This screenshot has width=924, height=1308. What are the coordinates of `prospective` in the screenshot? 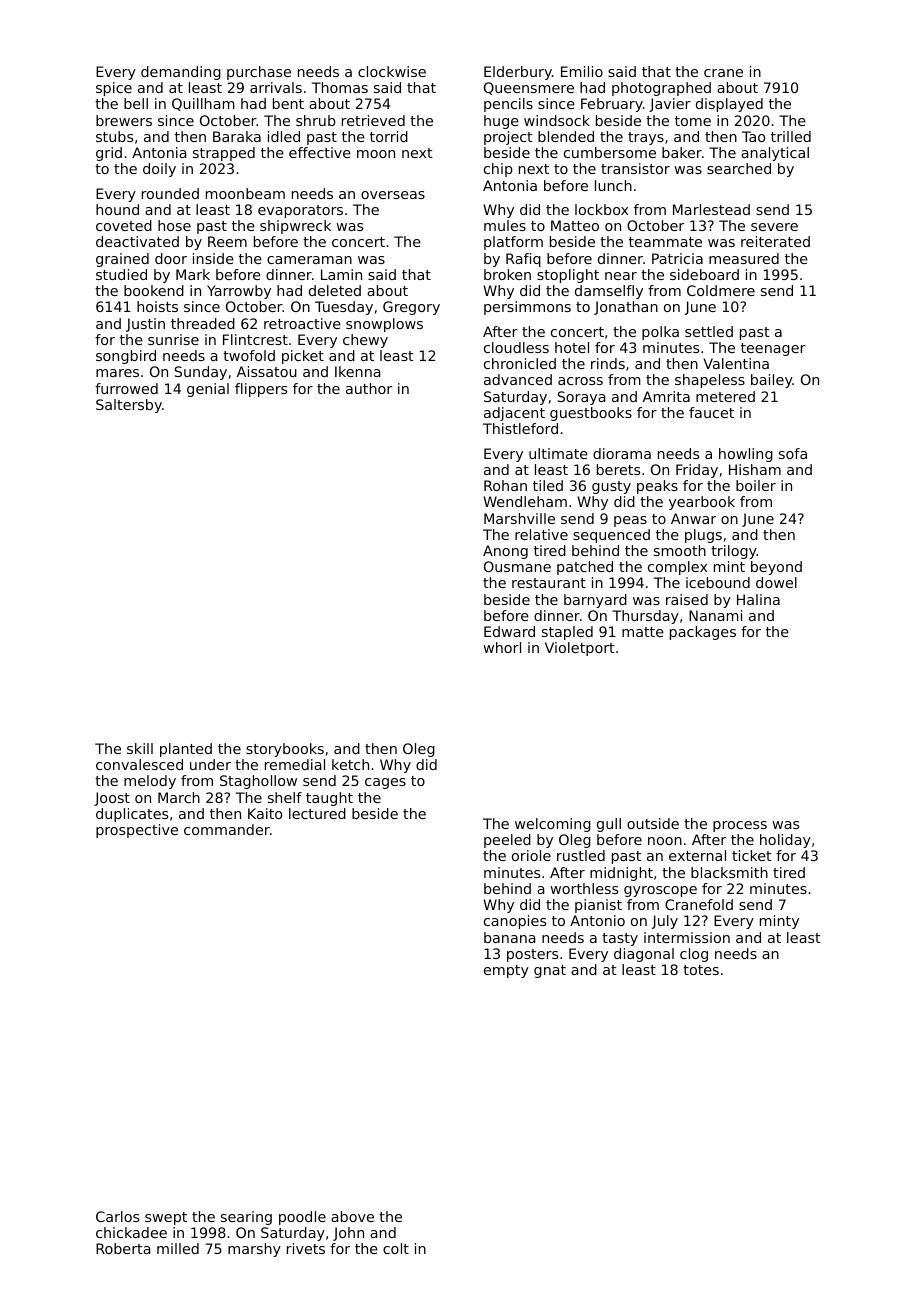 It's located at (137, 831).
